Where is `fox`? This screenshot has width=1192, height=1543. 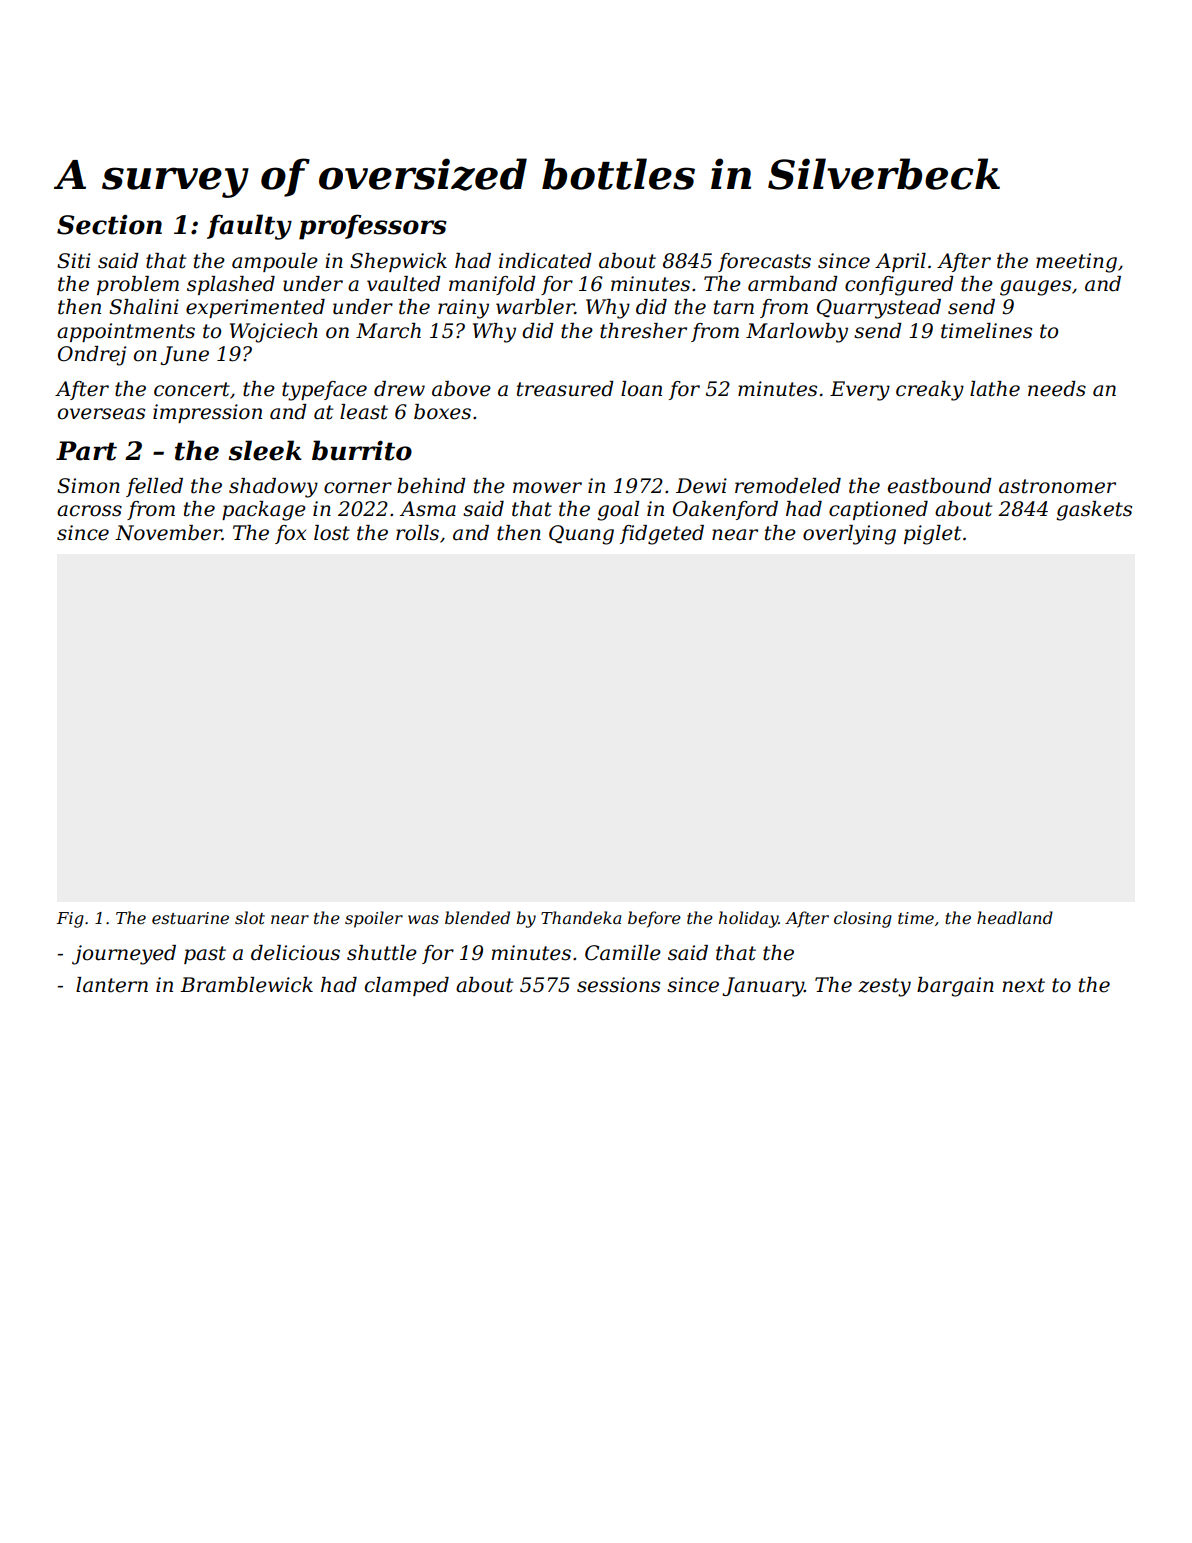
fox is located at coordinates (290, 534).
